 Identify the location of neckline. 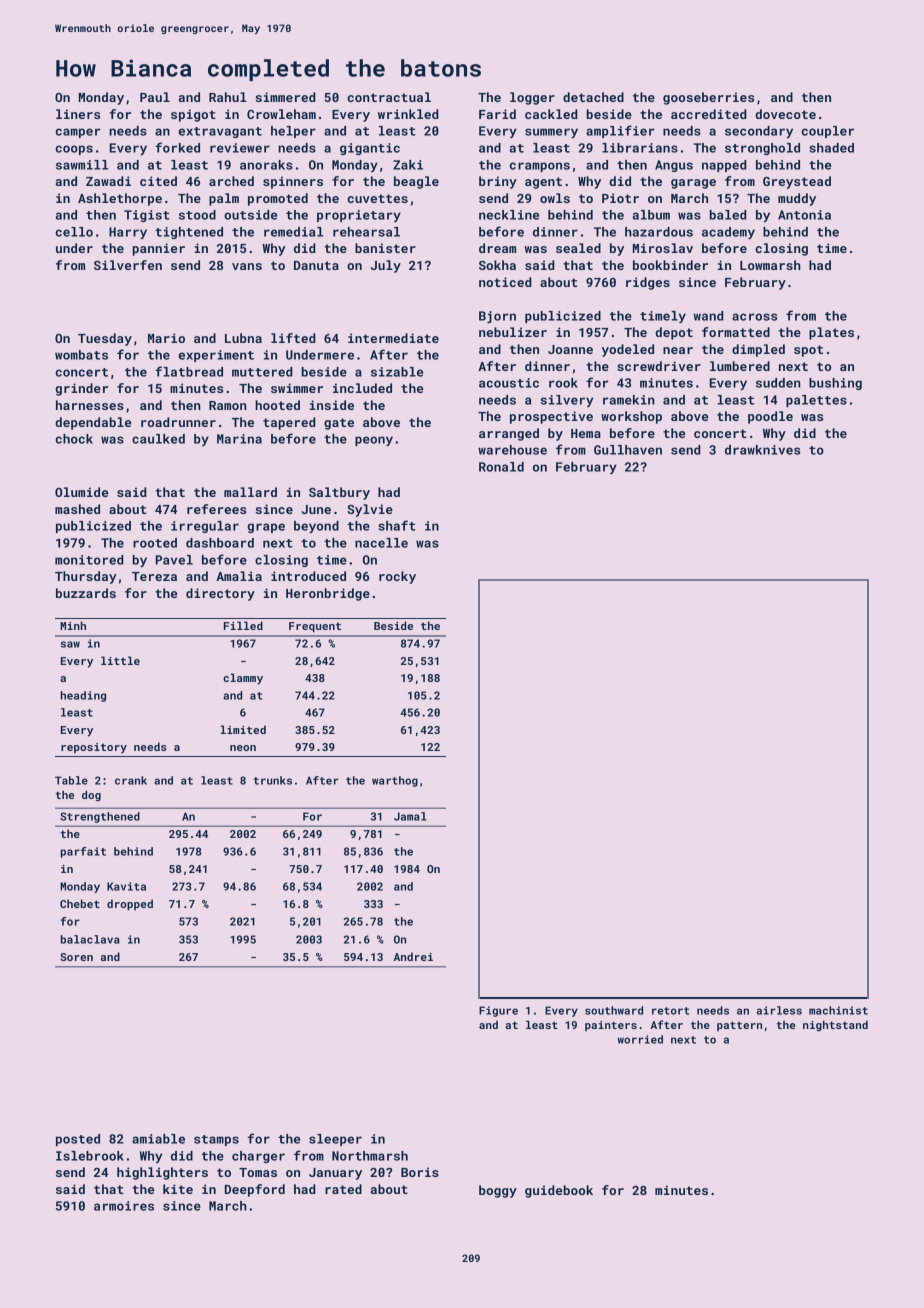
(509, 215).
